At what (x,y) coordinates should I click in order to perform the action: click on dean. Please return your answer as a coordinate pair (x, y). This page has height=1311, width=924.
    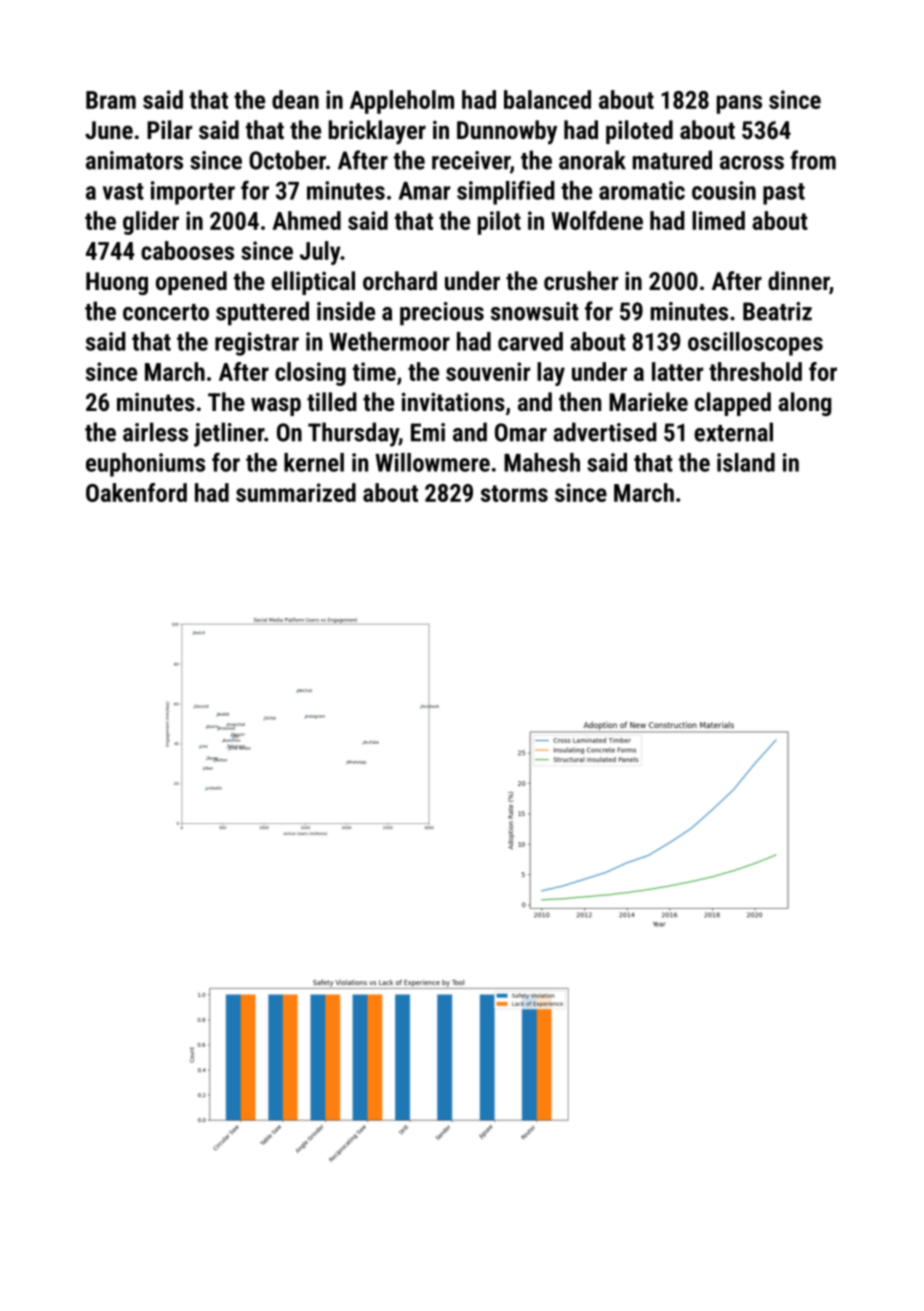
    Looking at the image, I should click on (295, 99).
